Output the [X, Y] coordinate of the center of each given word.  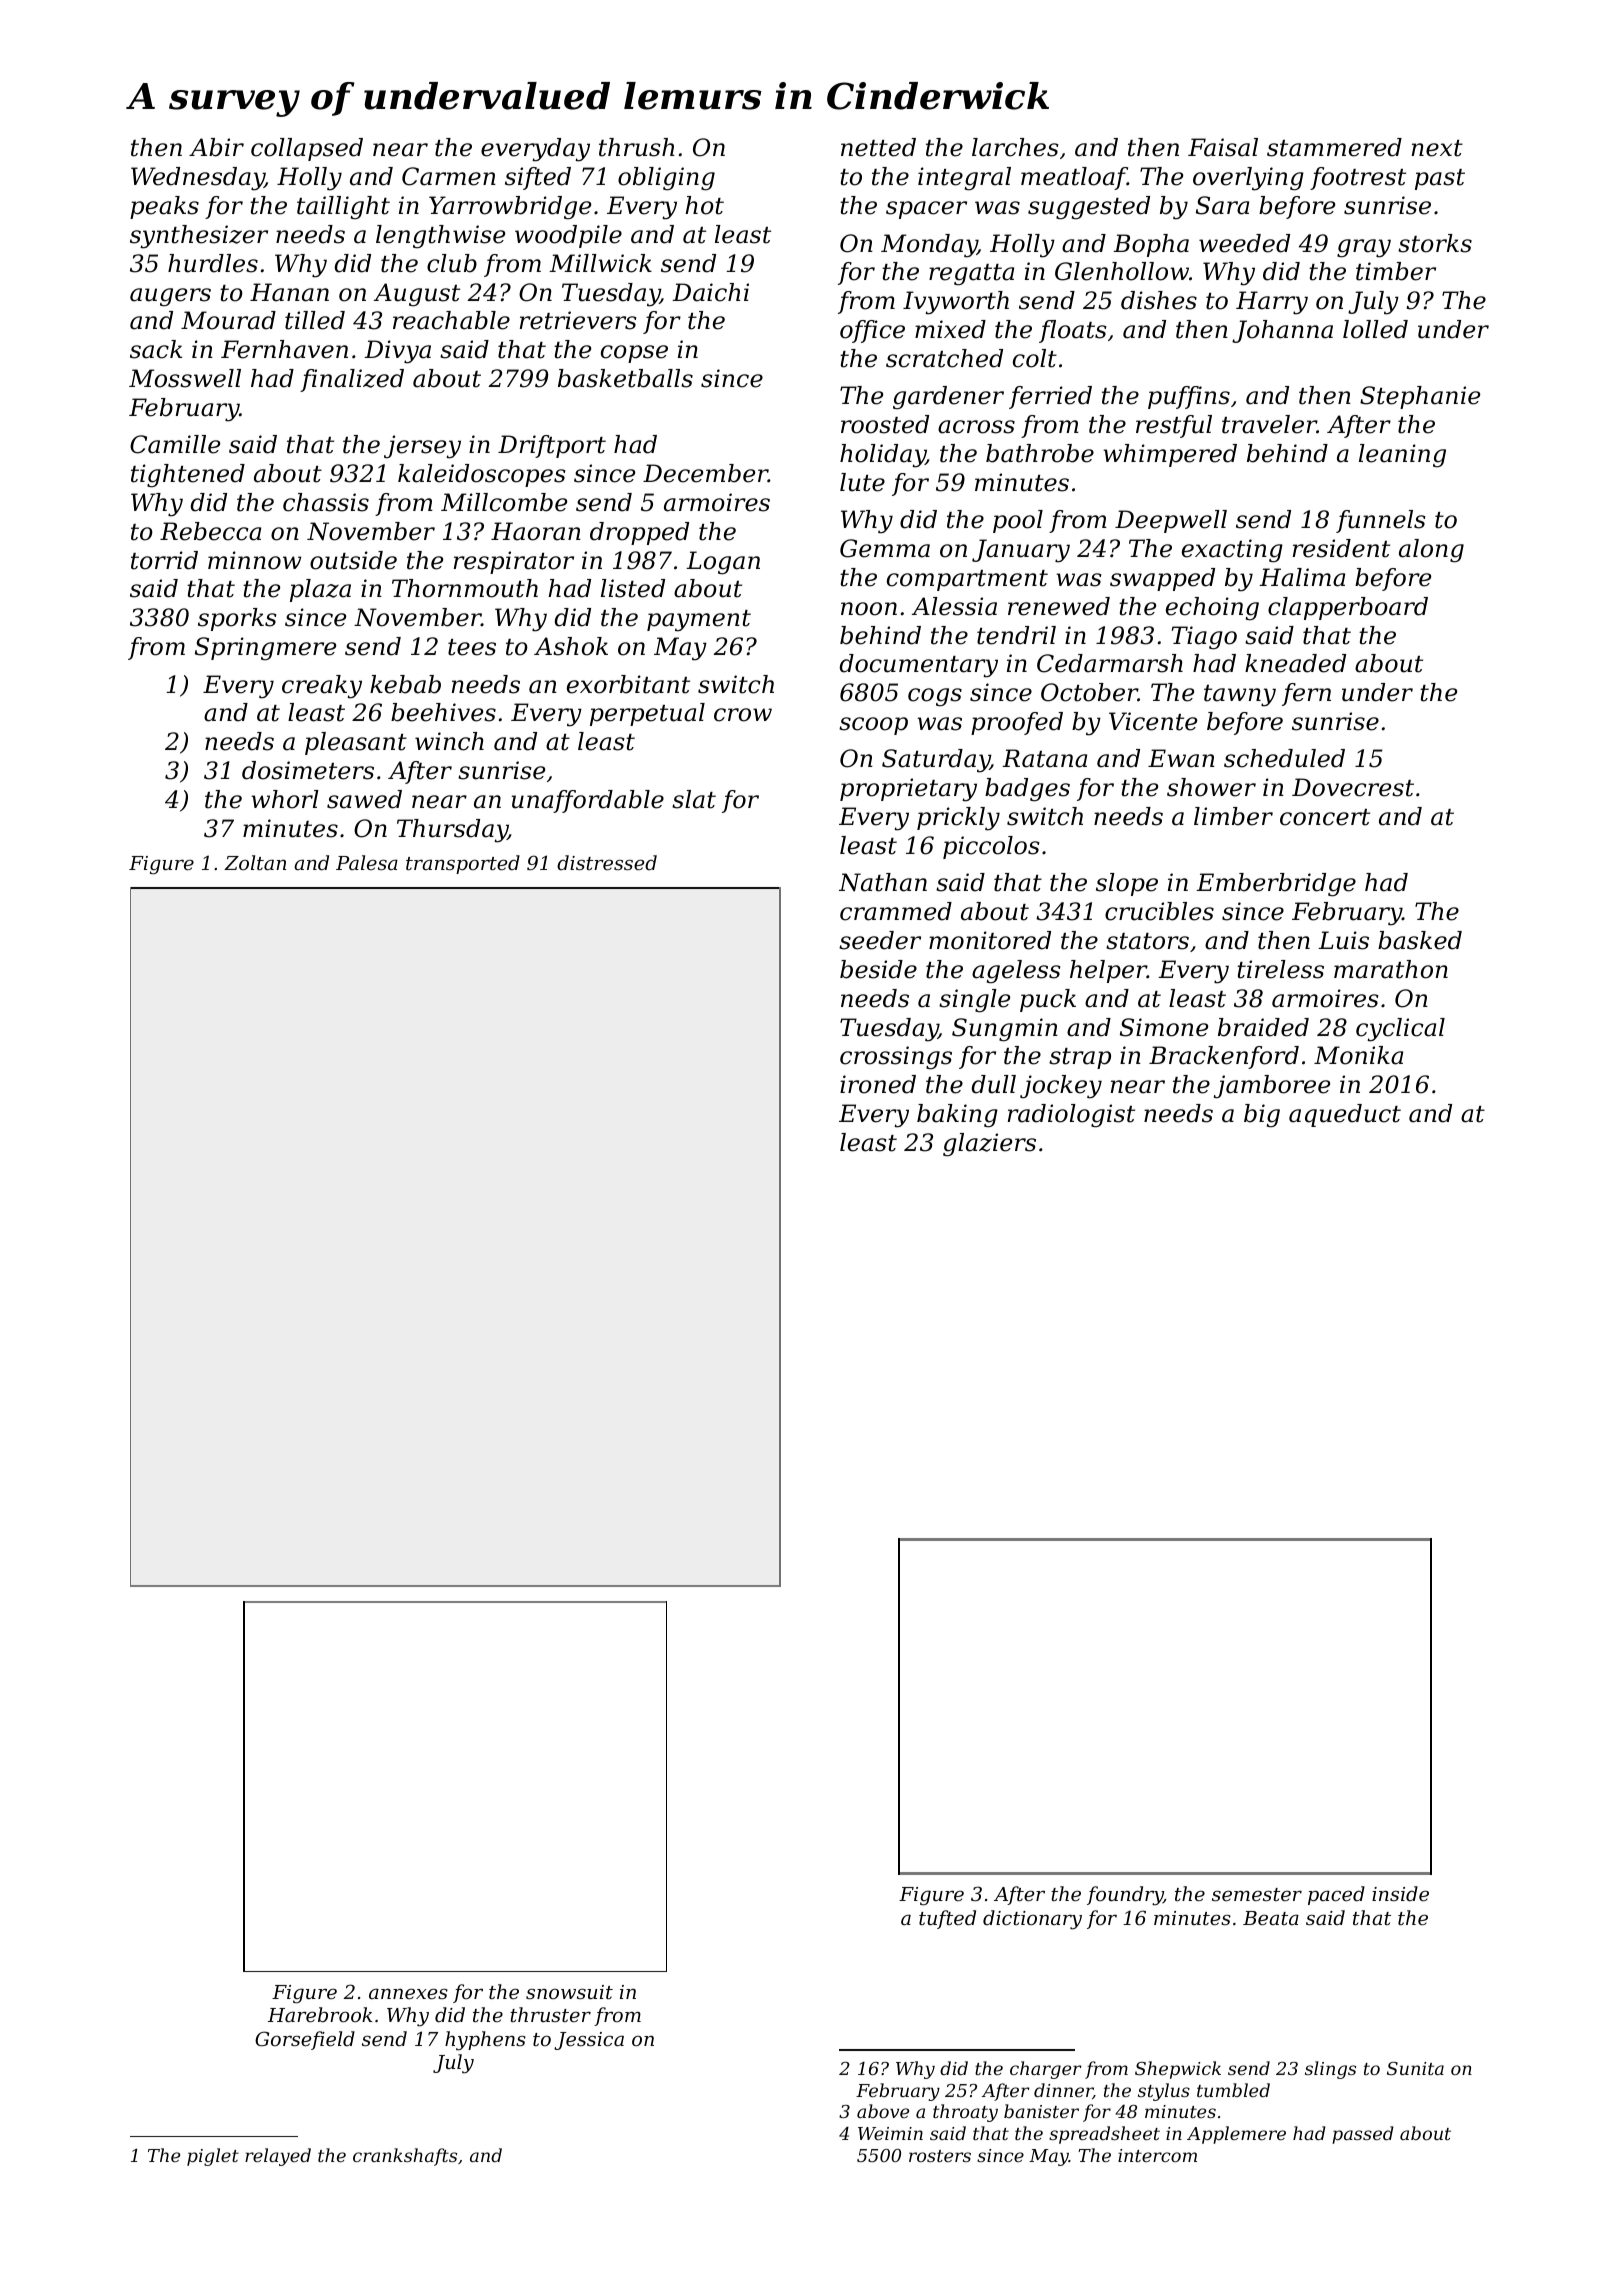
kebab [405, 684]
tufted [947, 1919]
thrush [637, 147]
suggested [1089, 208]
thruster [550, 2014]
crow [743, 715]
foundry [1125, 1896]
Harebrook [320, 2014]
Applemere [1236, 2135]
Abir [216, 147]
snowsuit [569, 1992]
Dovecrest [1353, 787]
